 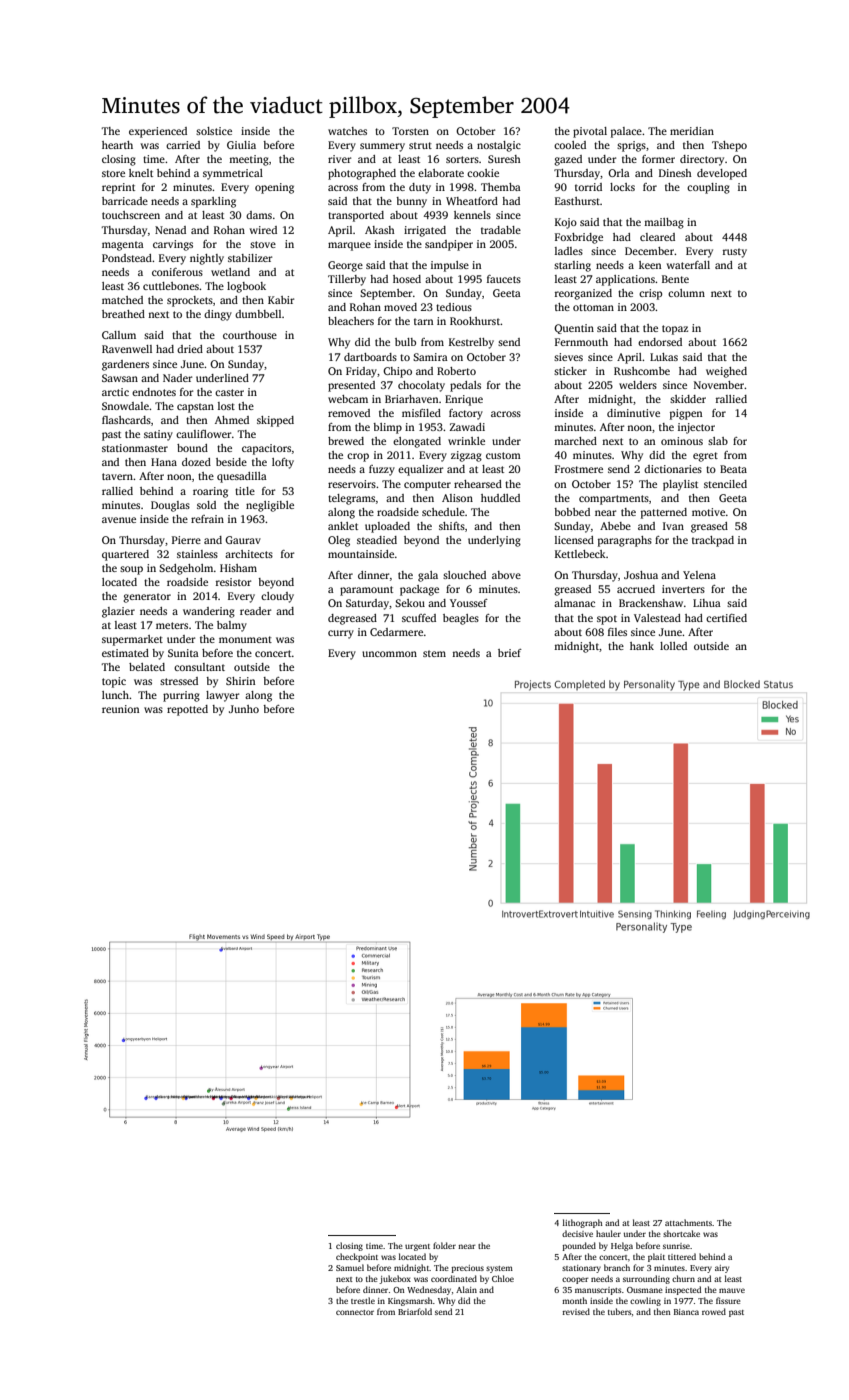 I want to click on Torsten, so click(x=410, y=131).
